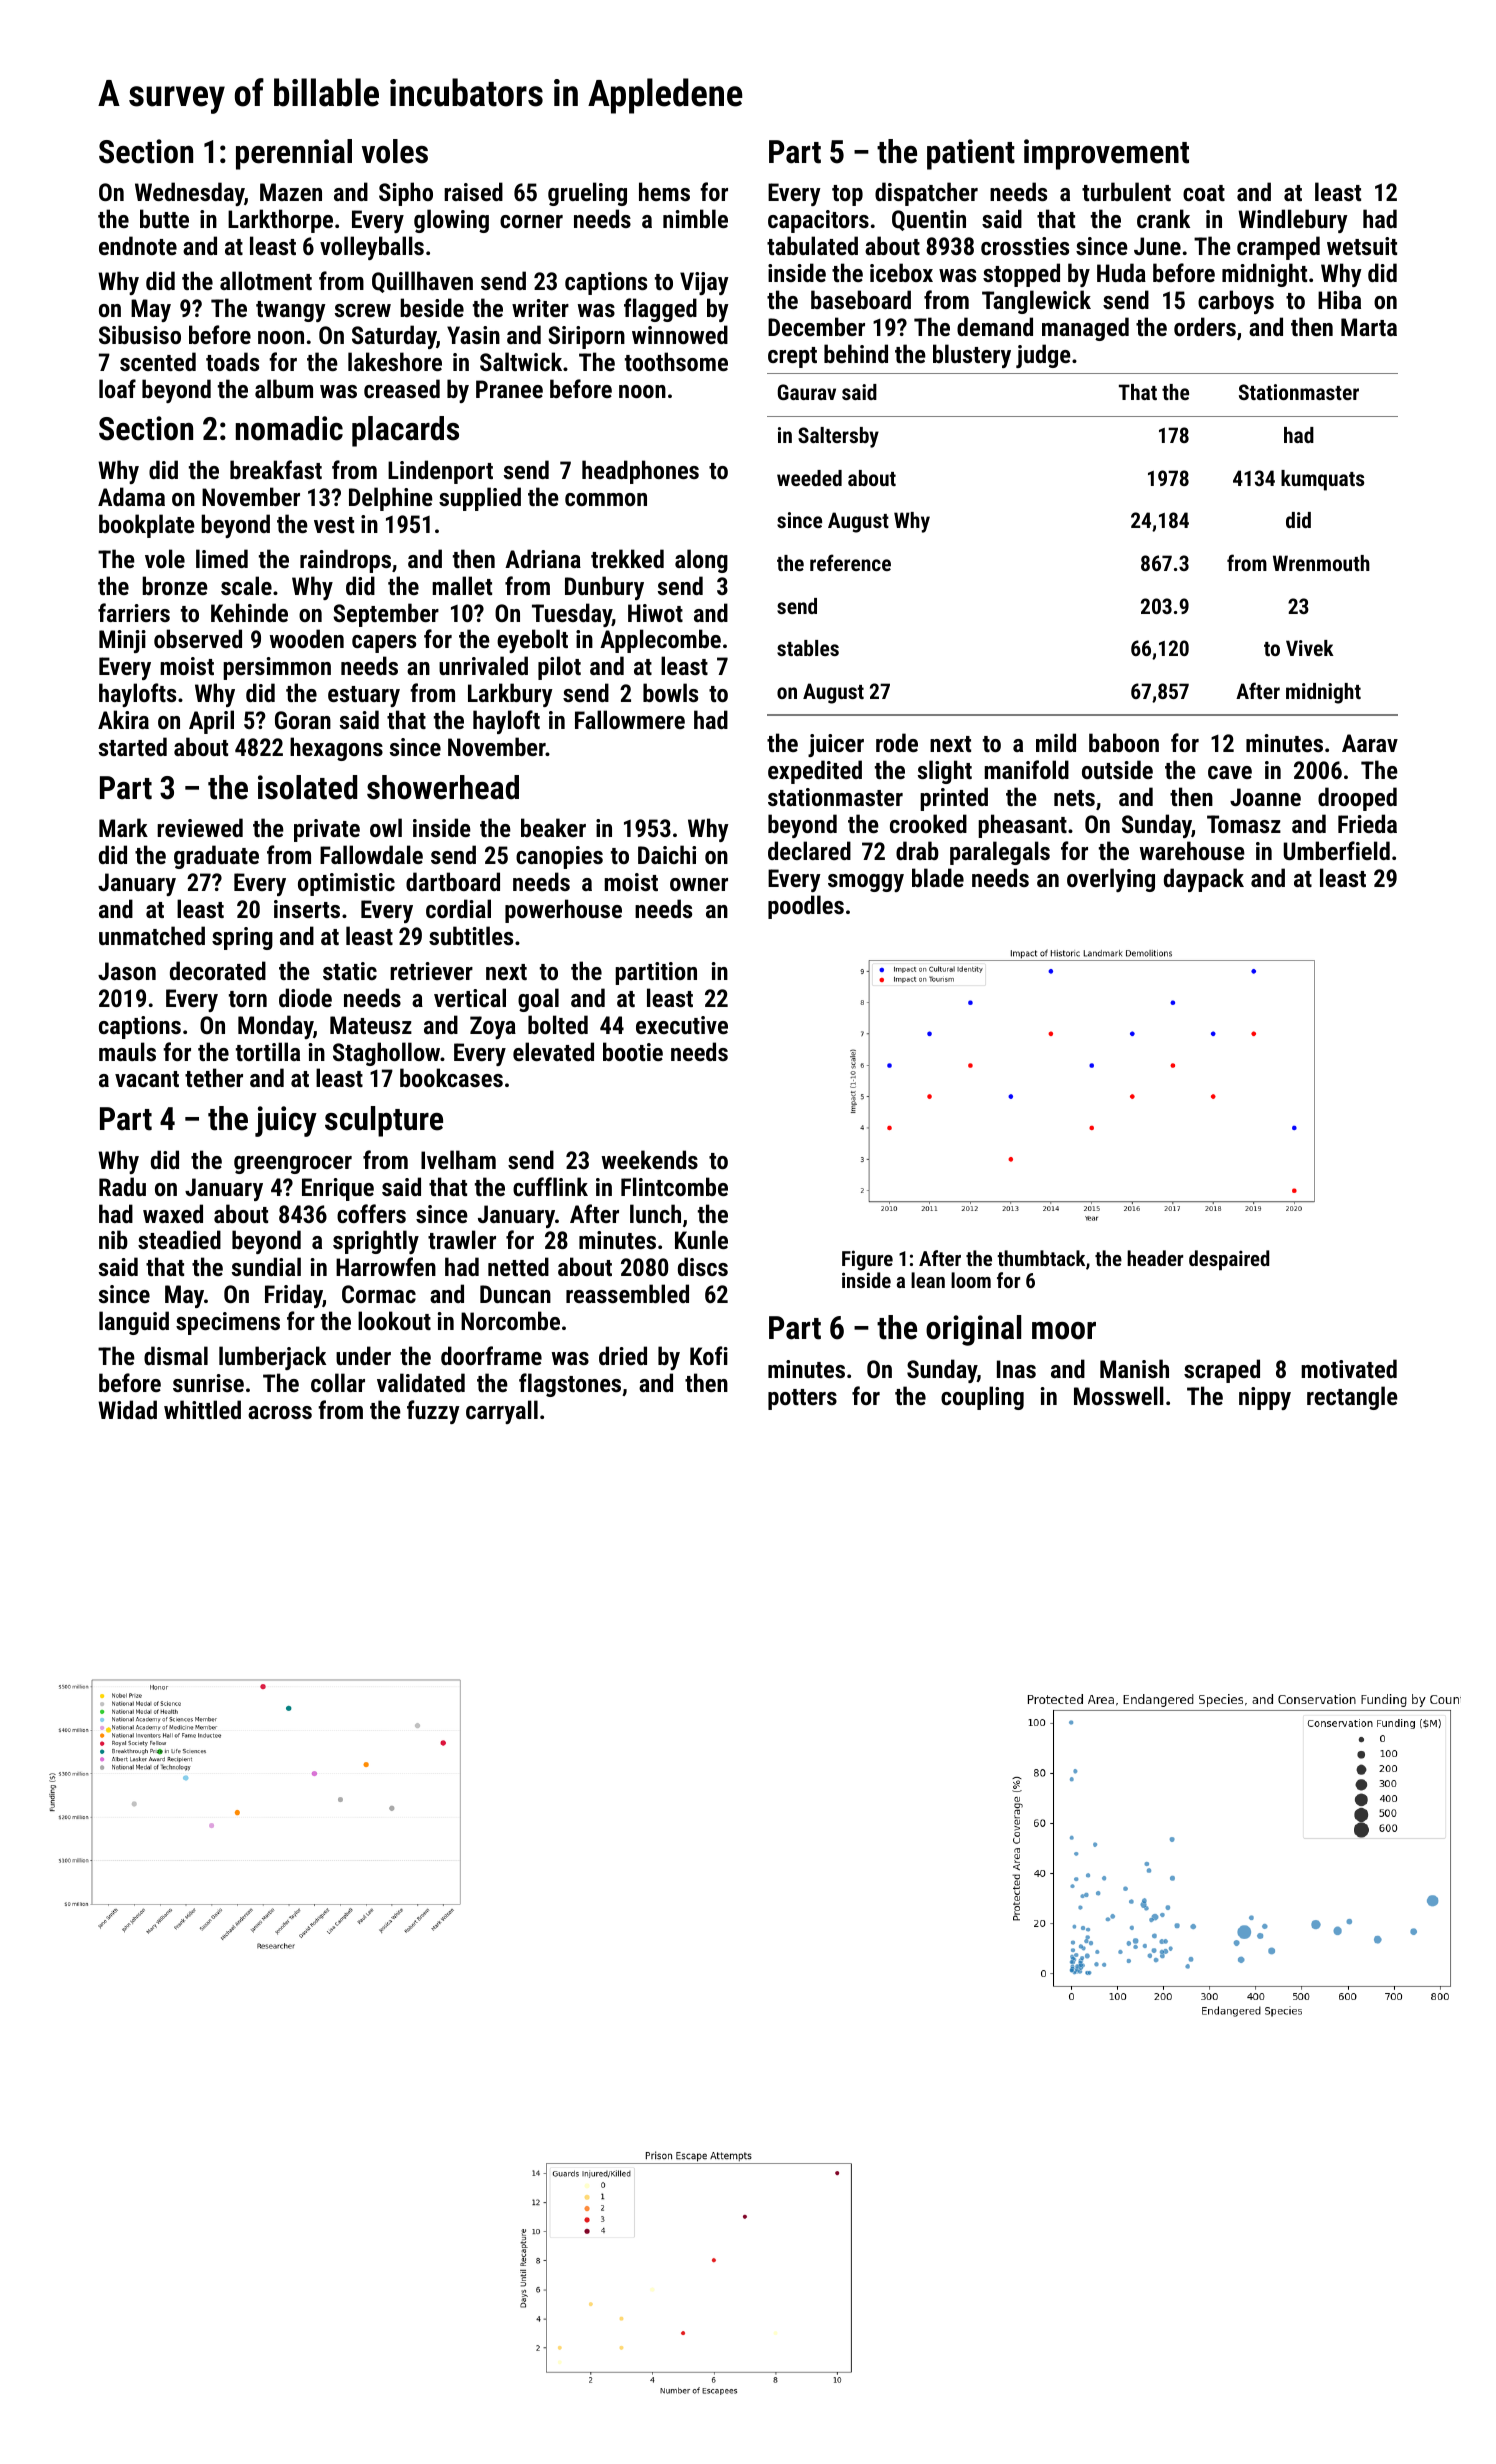  What do you see at coordinates (1362, 246) in the document?
I see `wetsuit` at bounding box center [1362, 246].
